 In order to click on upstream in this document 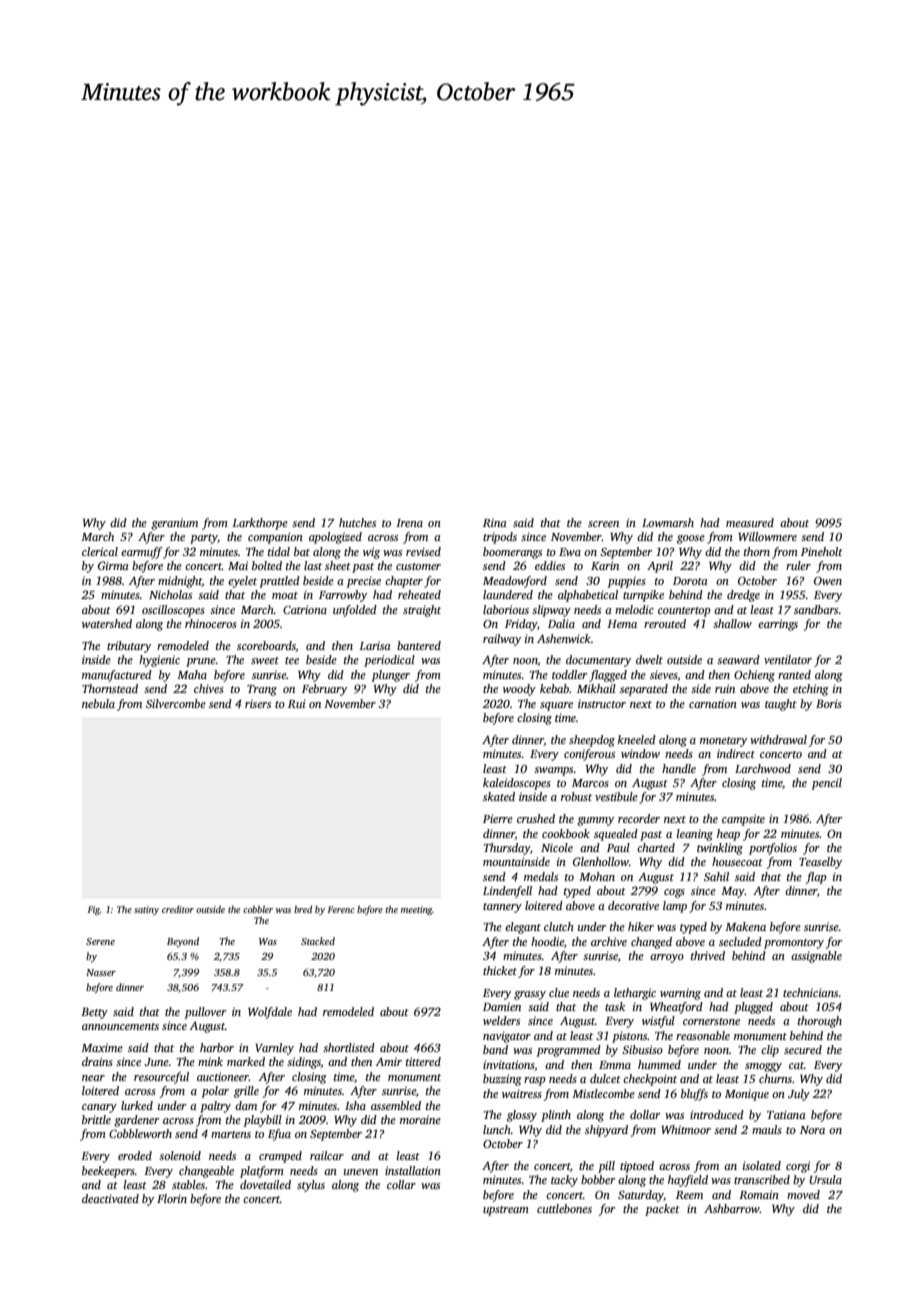, I will do `click(506, 1211)`.
